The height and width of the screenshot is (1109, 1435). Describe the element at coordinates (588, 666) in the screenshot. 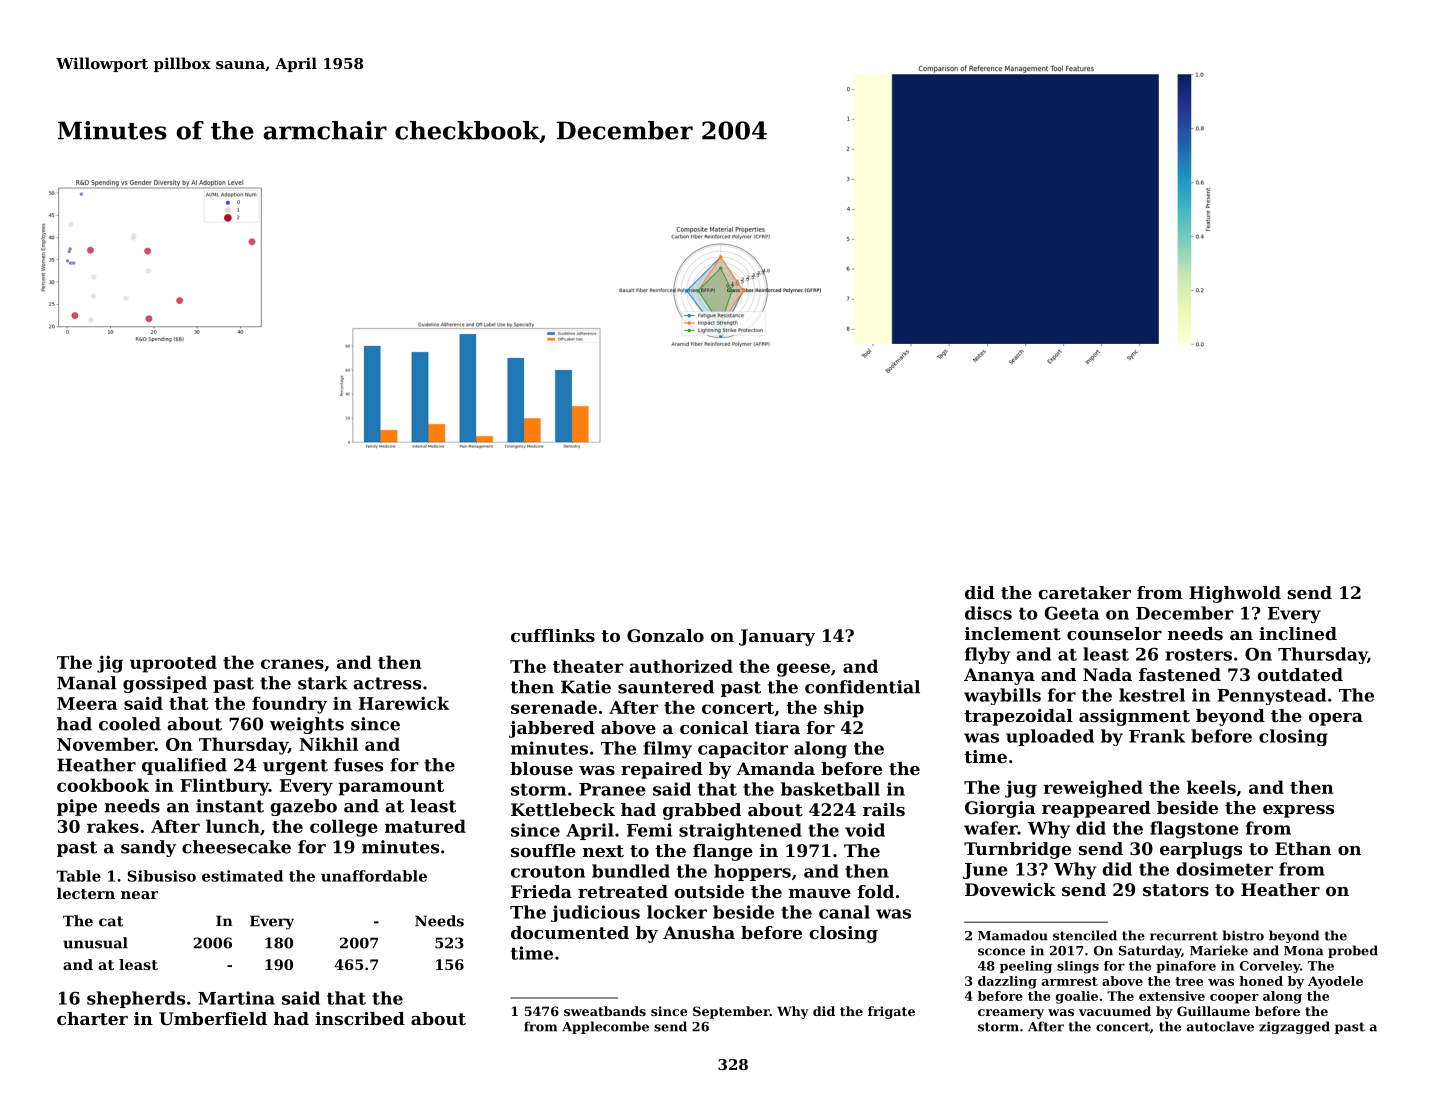

I see `theater` at that location.
